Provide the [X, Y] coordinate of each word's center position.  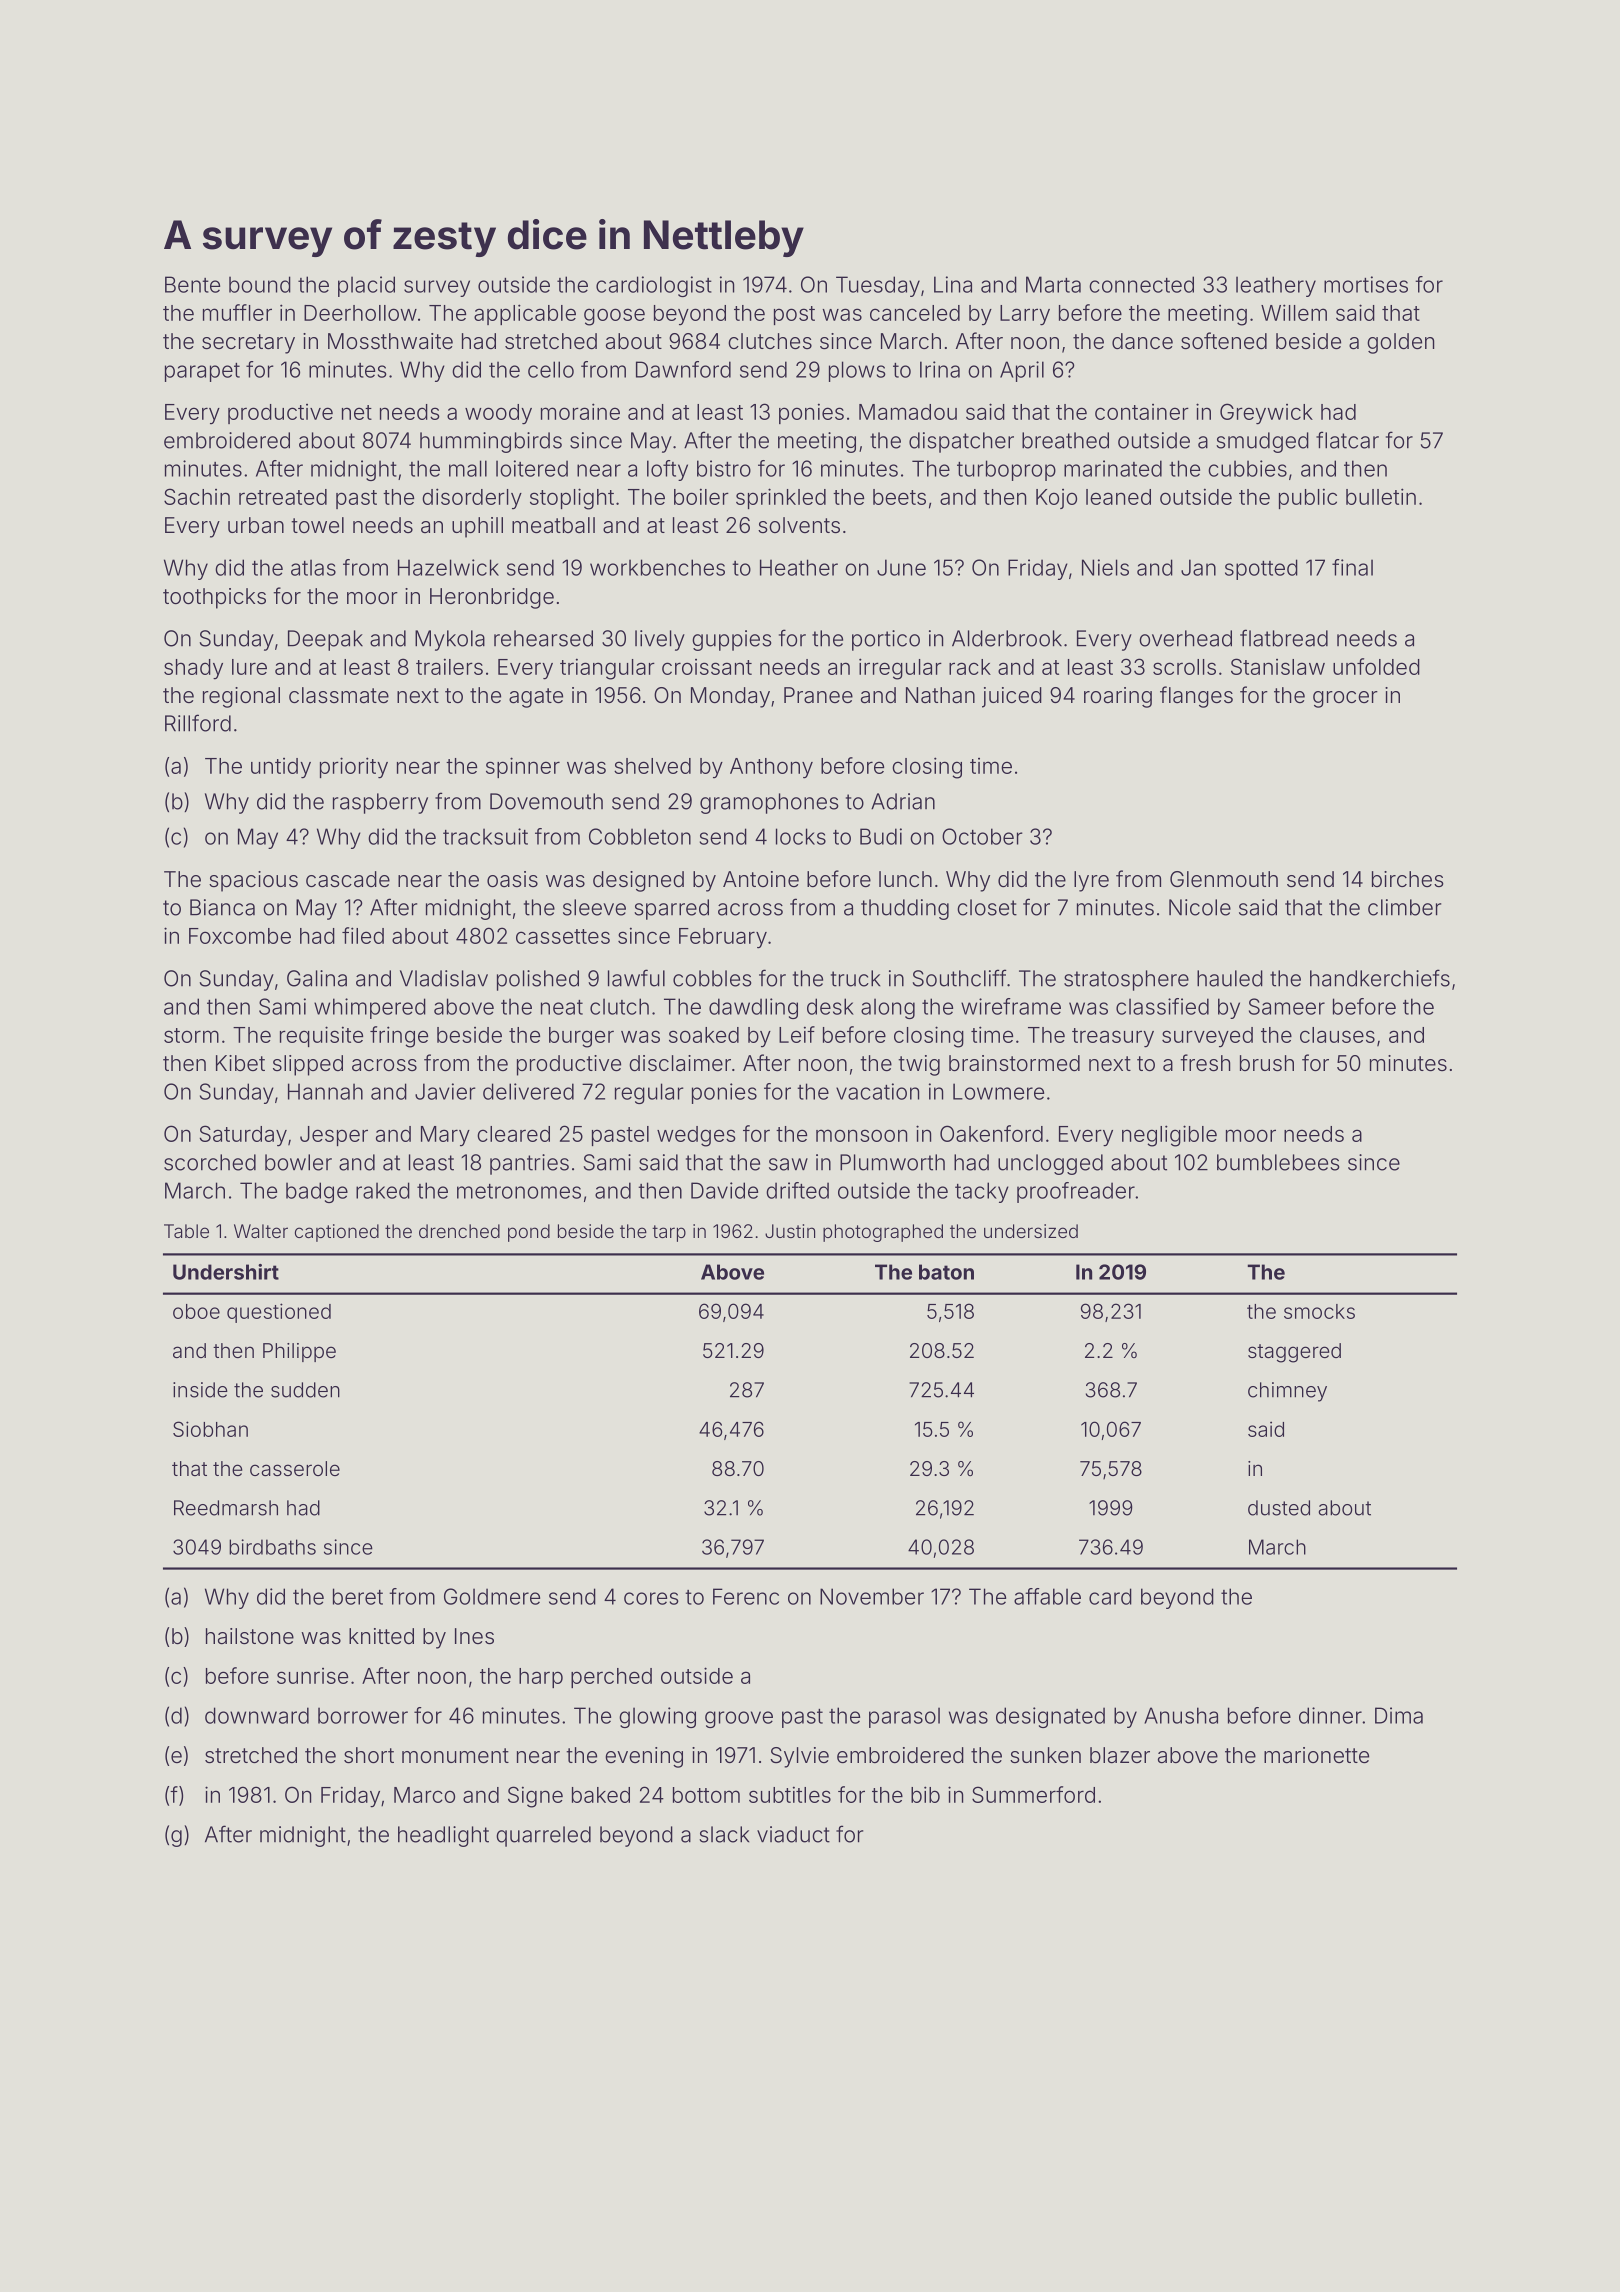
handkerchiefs [1380, 978]
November [872, 1596]
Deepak [325, 640]
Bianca [222, 907]
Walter [261, 1231]
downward [257, 1715]
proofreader [1076, 1192]
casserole [295, 1468]
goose [614, 317]
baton [946, 1272]
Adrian [903, 801]
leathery [1276, 286]
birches [1408, 879]
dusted [1279, 1508]
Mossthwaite [390, 341]
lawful [636, 978]
